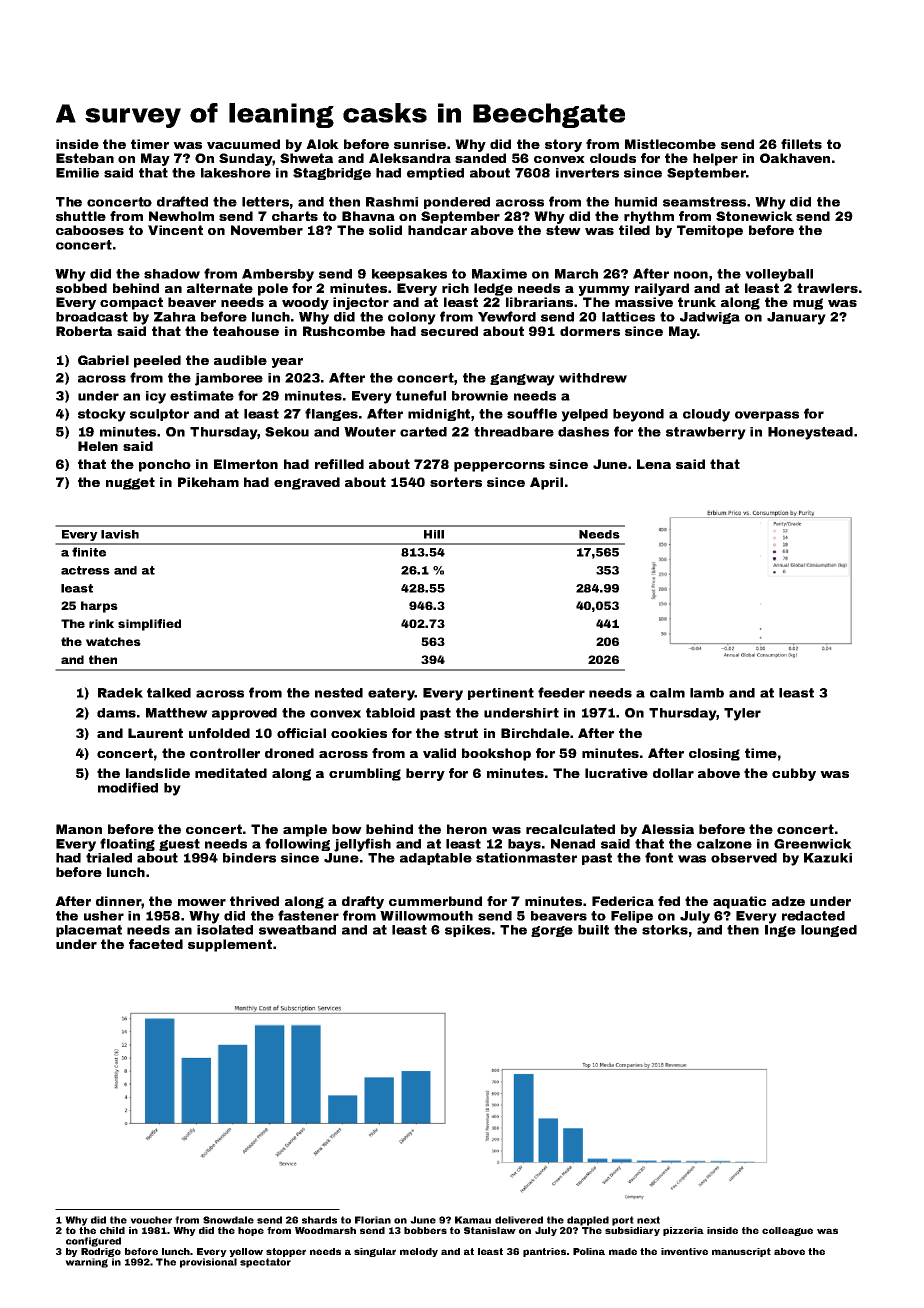 The width and height of the page is (924, 1308). Describe the element at coordinates (243, 144) in the page. I see `vacuumed` at that location.
